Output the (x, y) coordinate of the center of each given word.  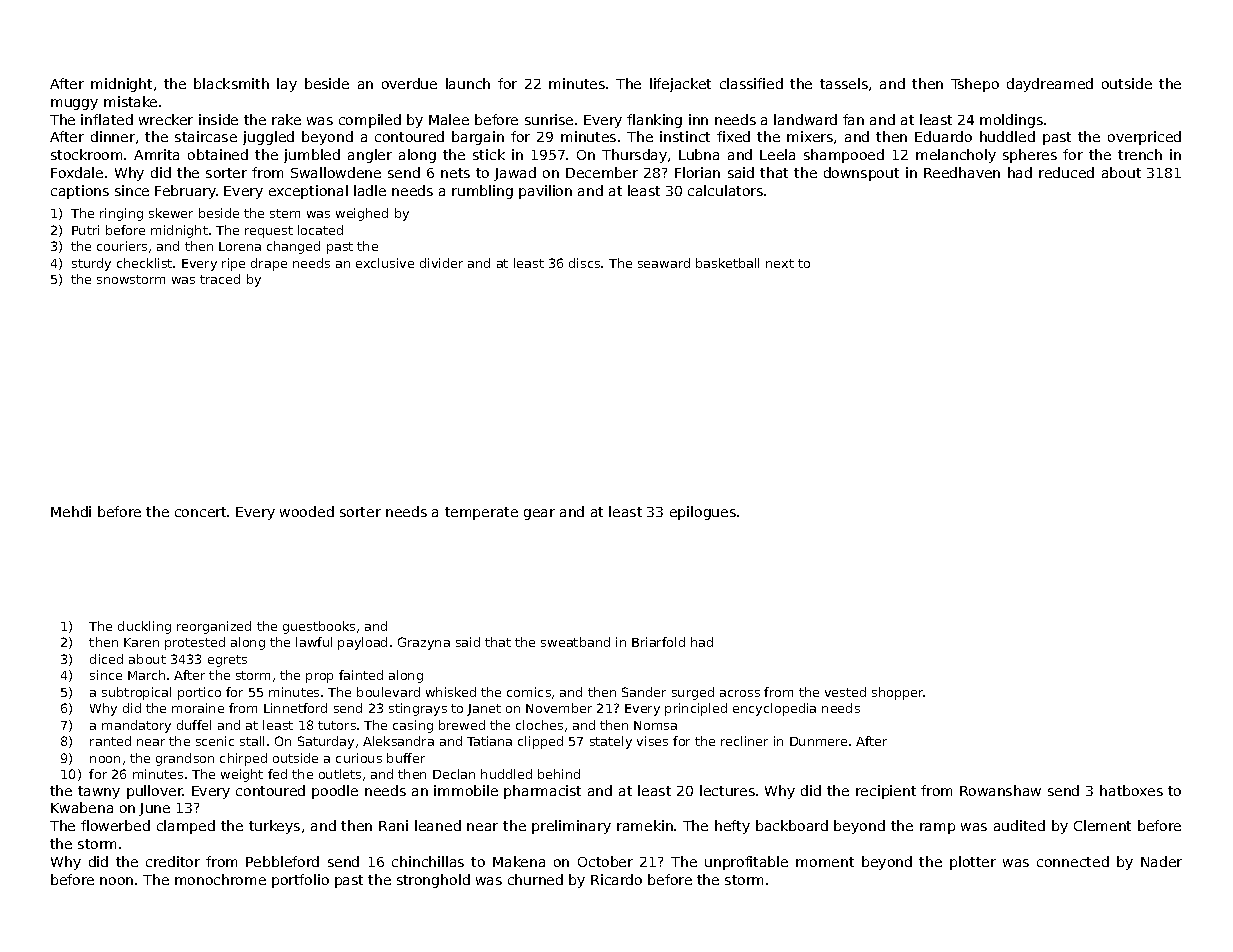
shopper (898, 693)
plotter (973, 863)
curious (359, 758)
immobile (466, 790)
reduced (1066, 172)
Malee (449, 119)
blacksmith (231, 83)
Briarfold (658, 642)
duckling (144, 627)
